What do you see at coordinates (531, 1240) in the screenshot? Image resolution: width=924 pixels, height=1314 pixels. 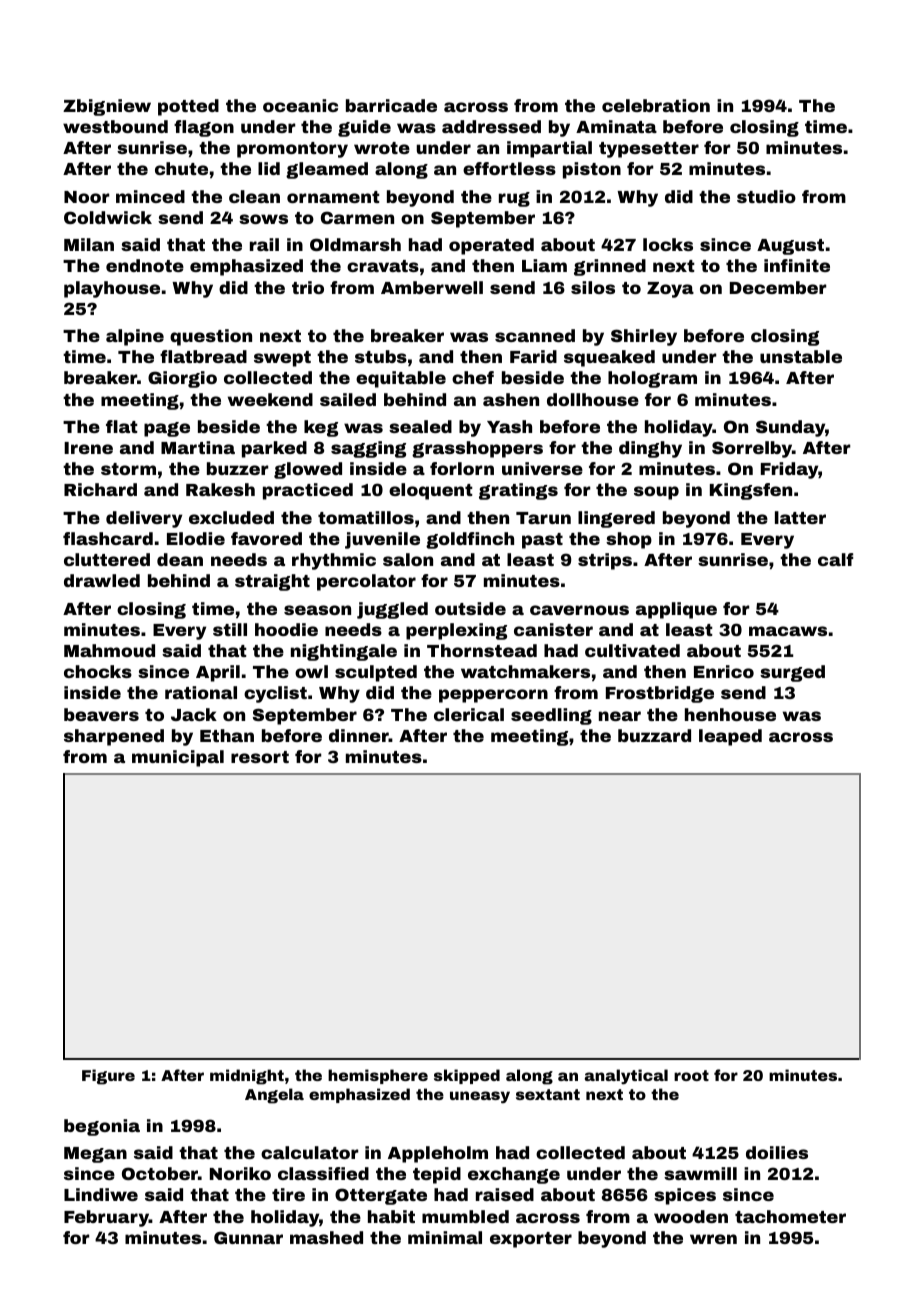 I see `exporter` at bounding box center [531, 1240].
